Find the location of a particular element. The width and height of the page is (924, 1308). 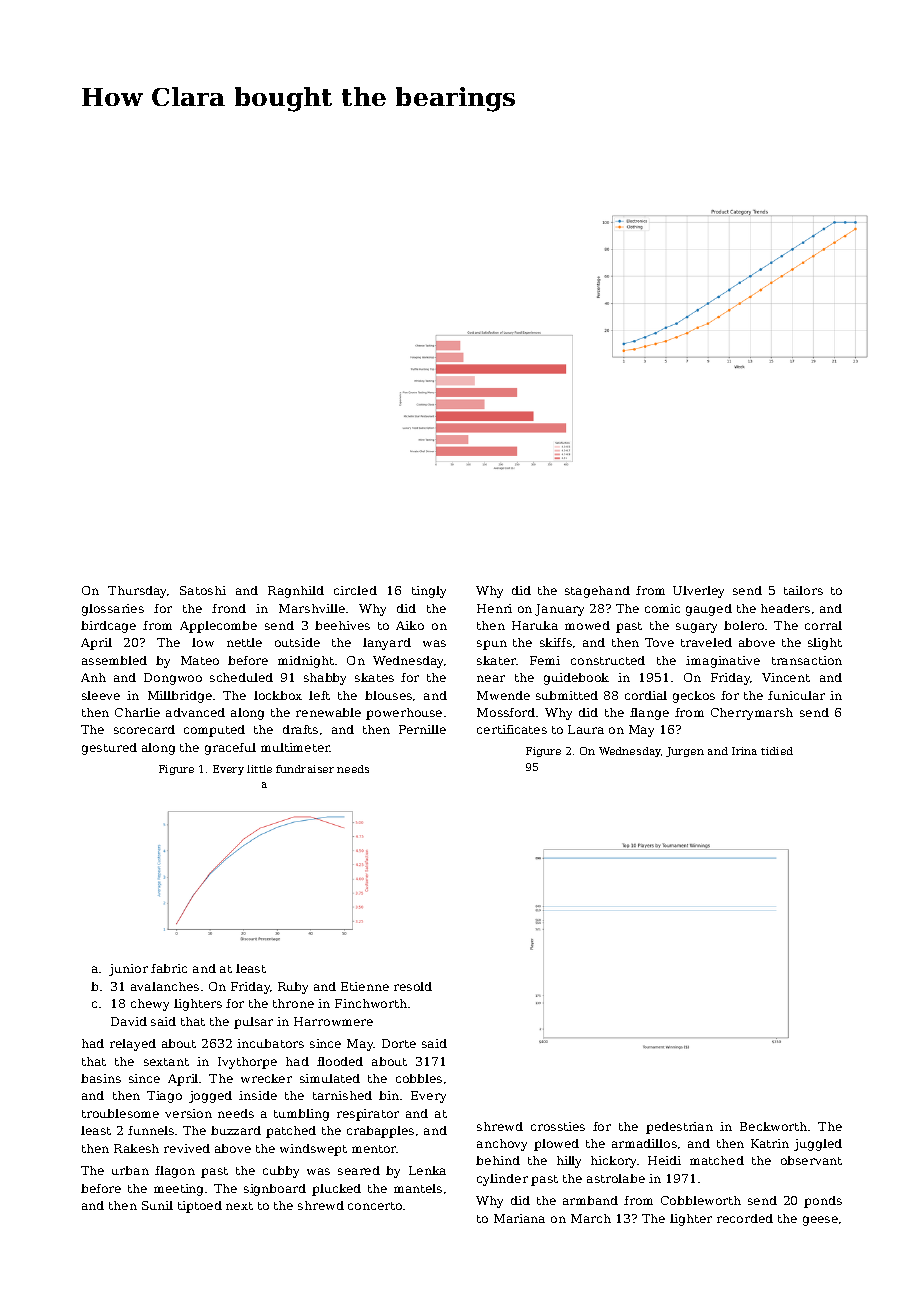

flange is located at coordinates (649, 714).
